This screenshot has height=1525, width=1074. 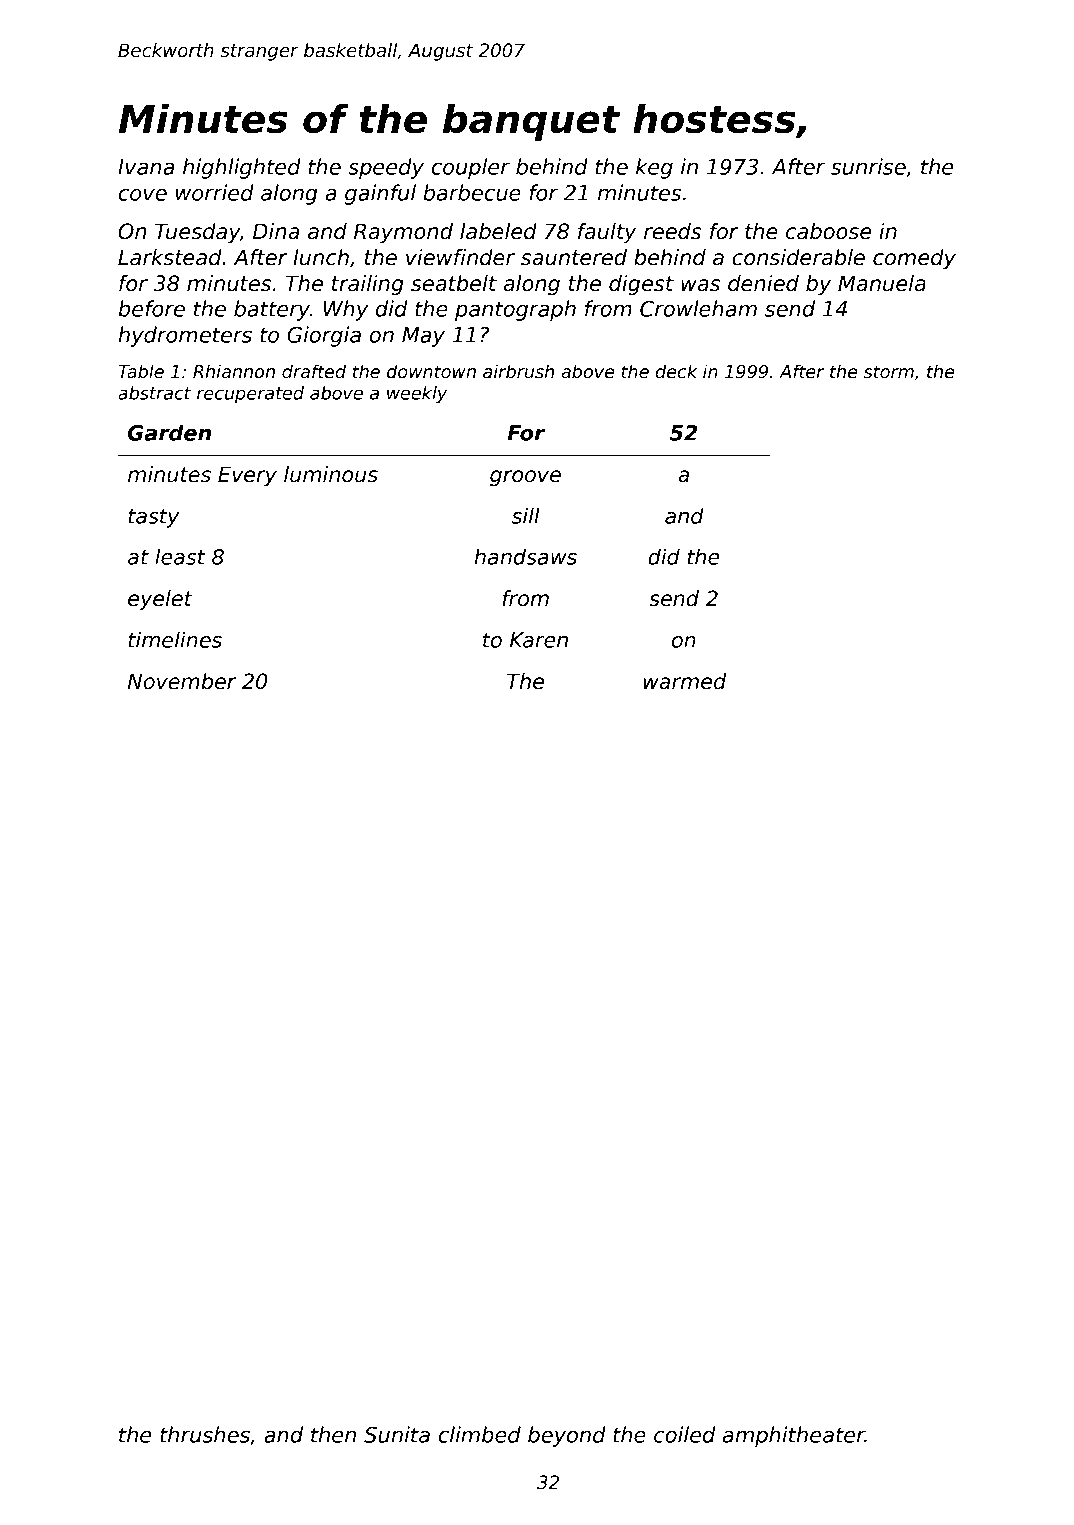 I want to click on coupler, so click(x=470, y=168).
